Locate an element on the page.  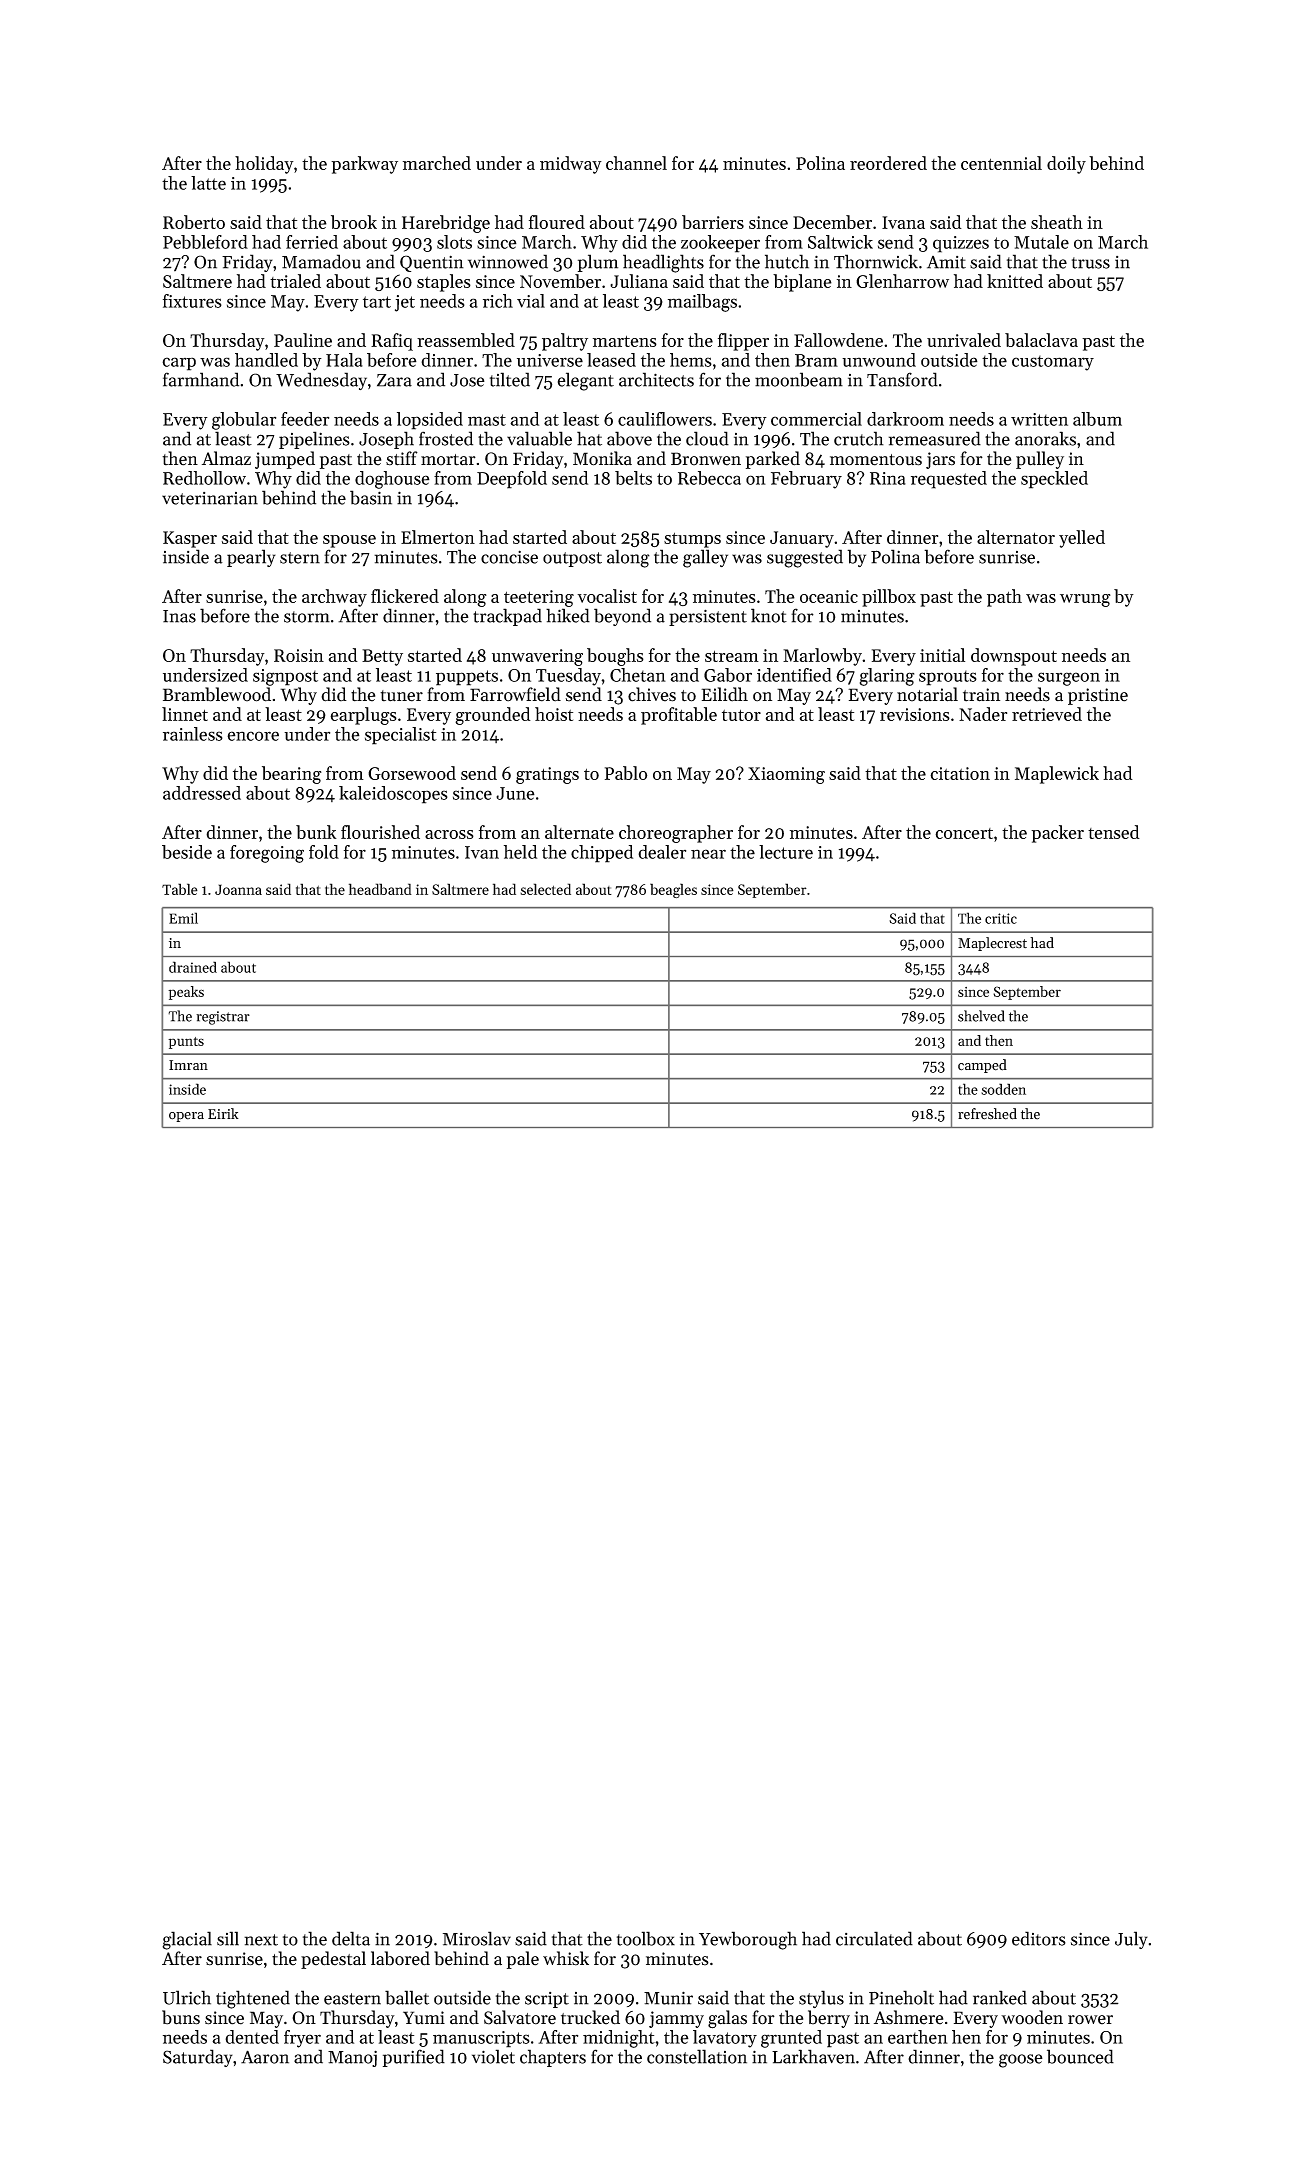
editors is located at coordinates (1039, 1938).
